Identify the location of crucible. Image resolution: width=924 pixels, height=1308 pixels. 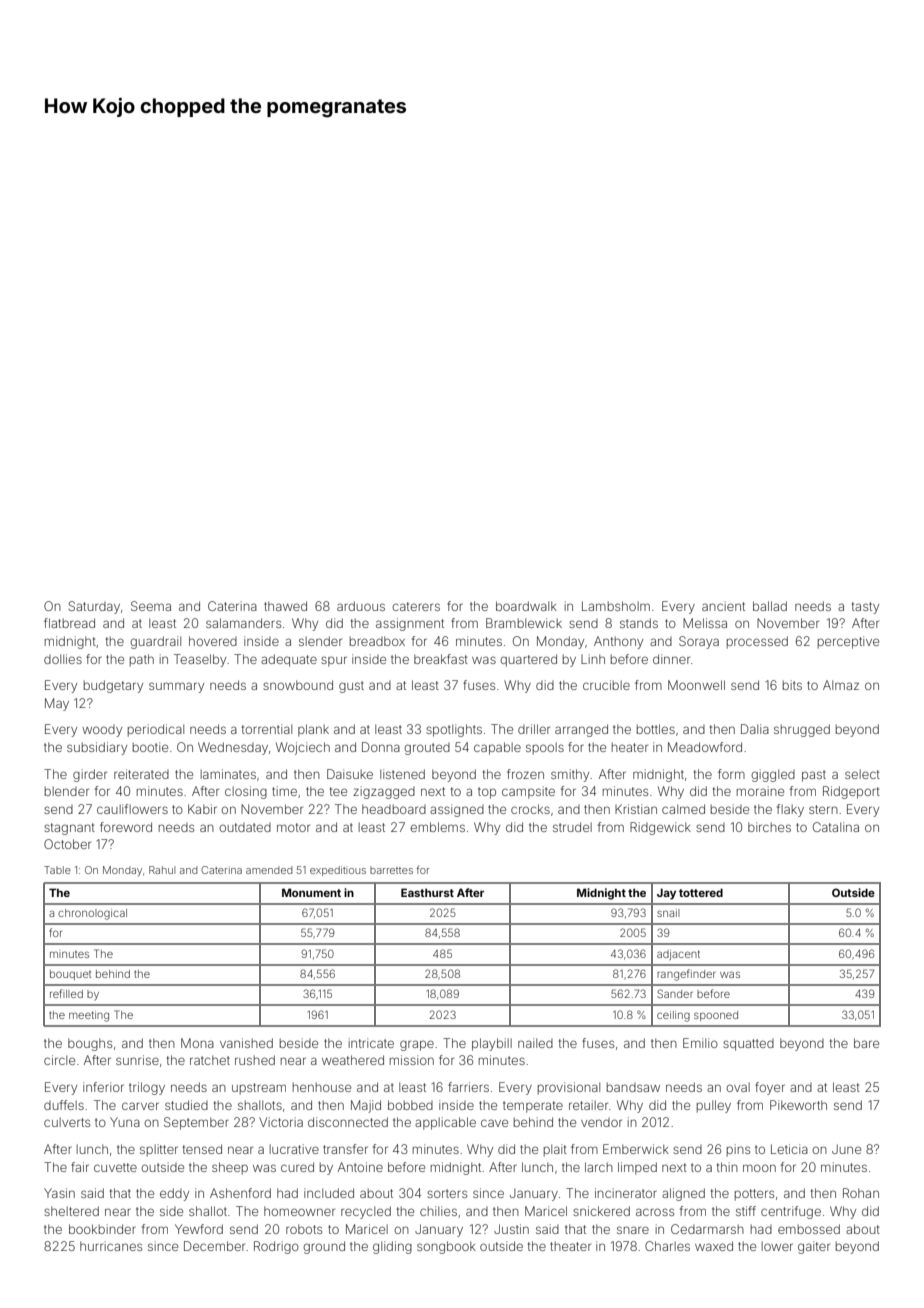
(606, 685).
